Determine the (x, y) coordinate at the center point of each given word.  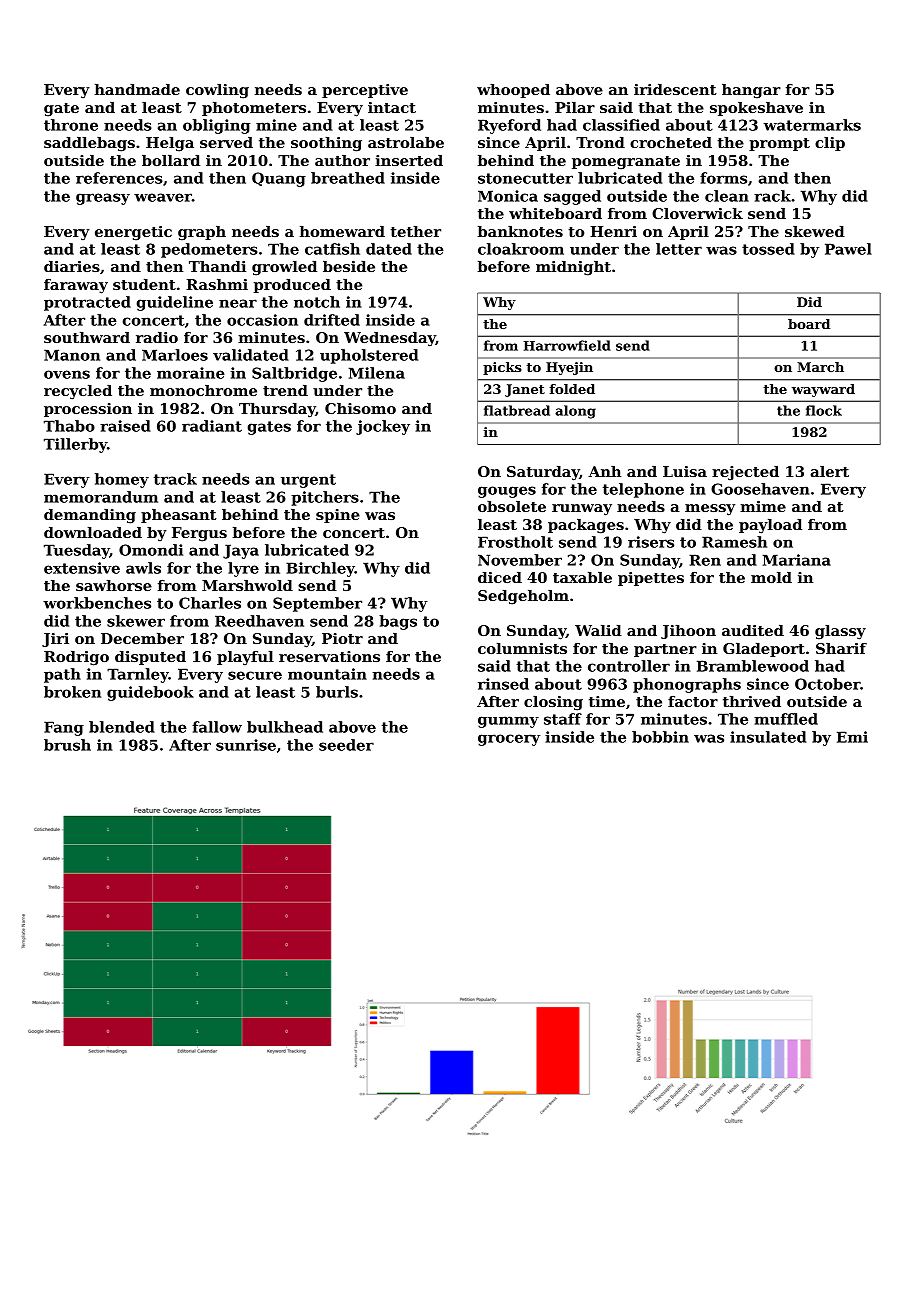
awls (143, 568)
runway (582, 510)
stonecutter (525, 178)
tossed (768, 249)
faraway (76, 286)
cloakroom (521, 249)
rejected (745, 473)
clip (830, 144)
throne (71, 125)
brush (67, 745)
